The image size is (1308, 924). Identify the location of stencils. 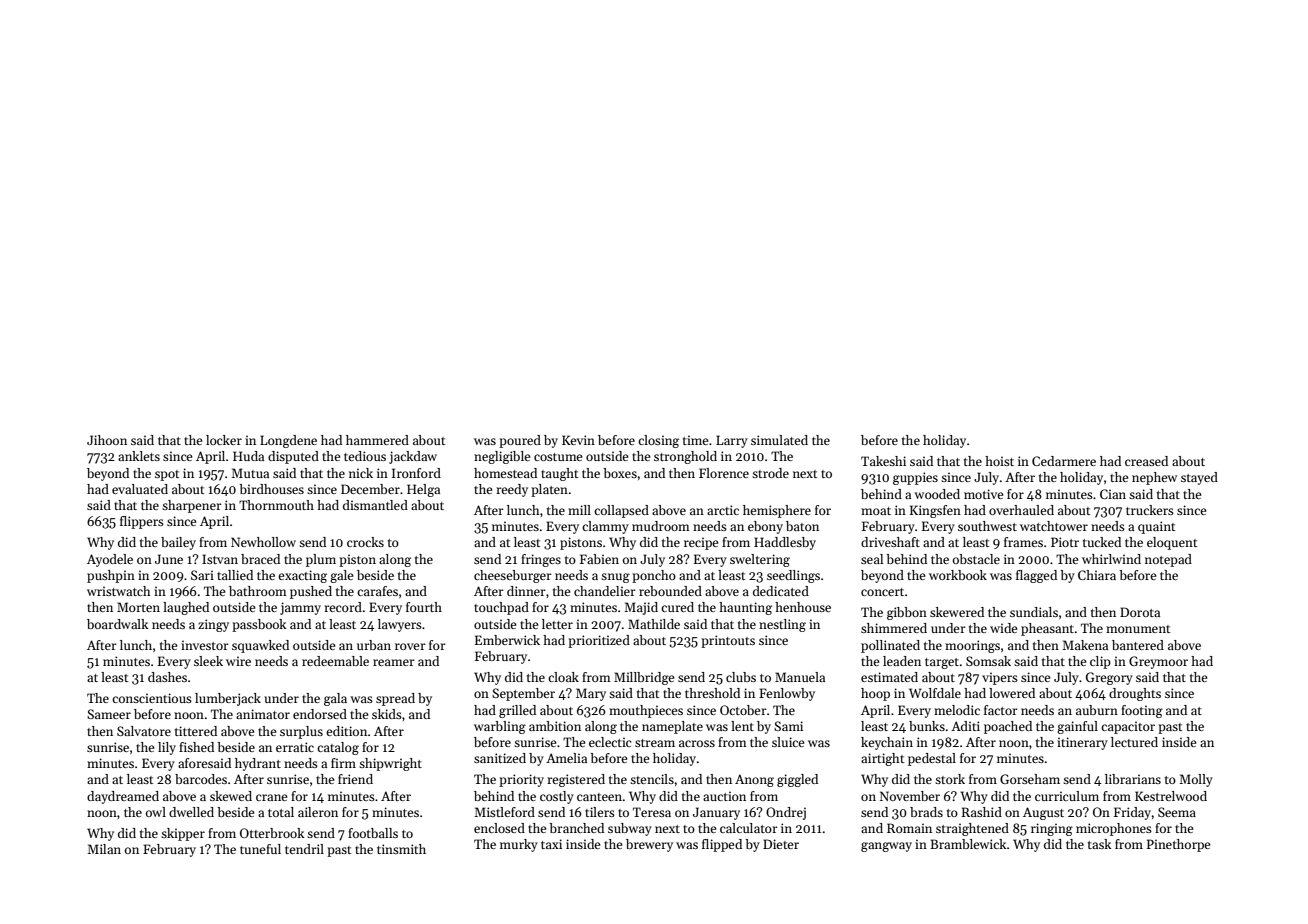
(652, 779).
